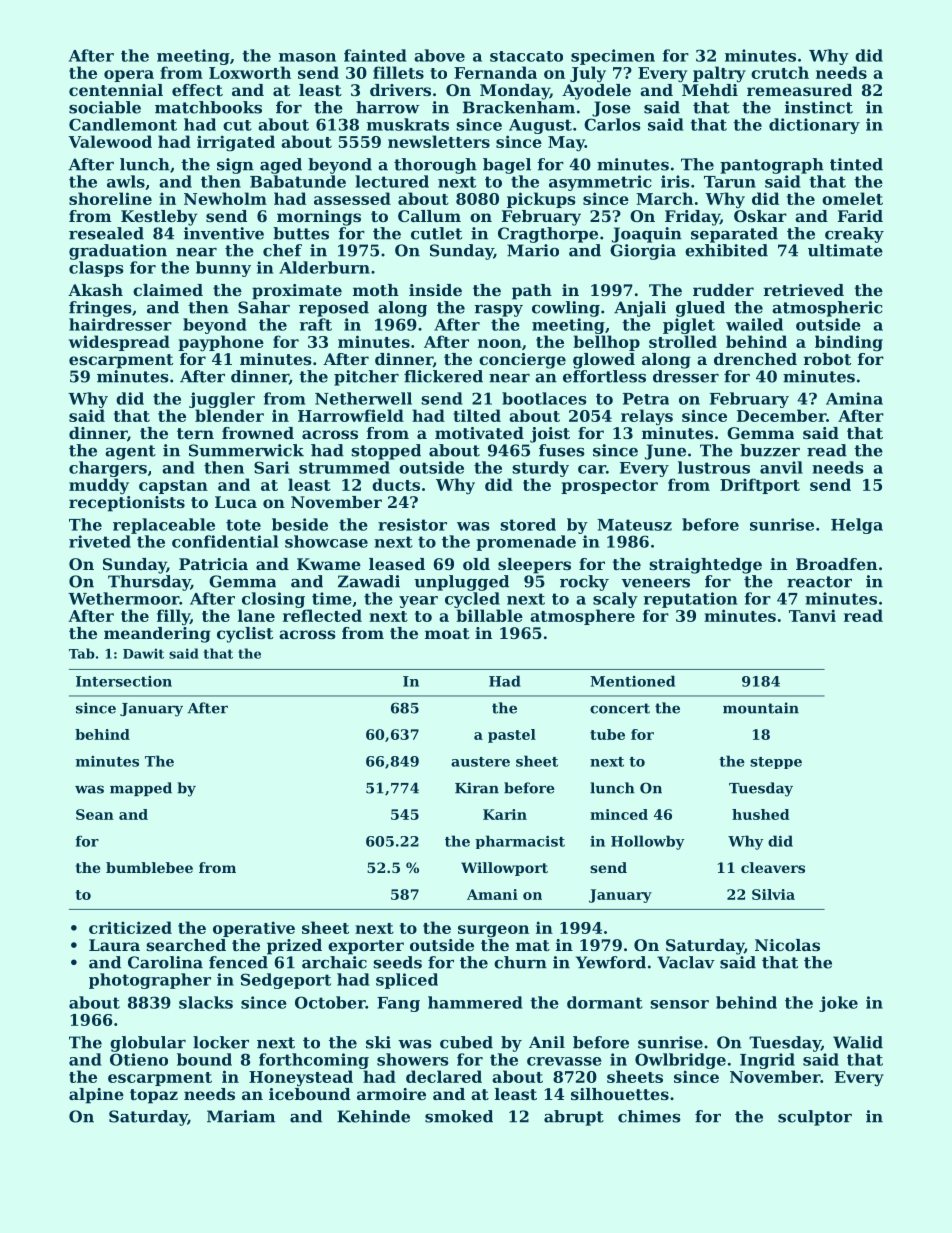 The image size is (952, 1233). What do you see at coordinates (447, 633) in the document?
I see `moat` at bounding box center [447, 633].
